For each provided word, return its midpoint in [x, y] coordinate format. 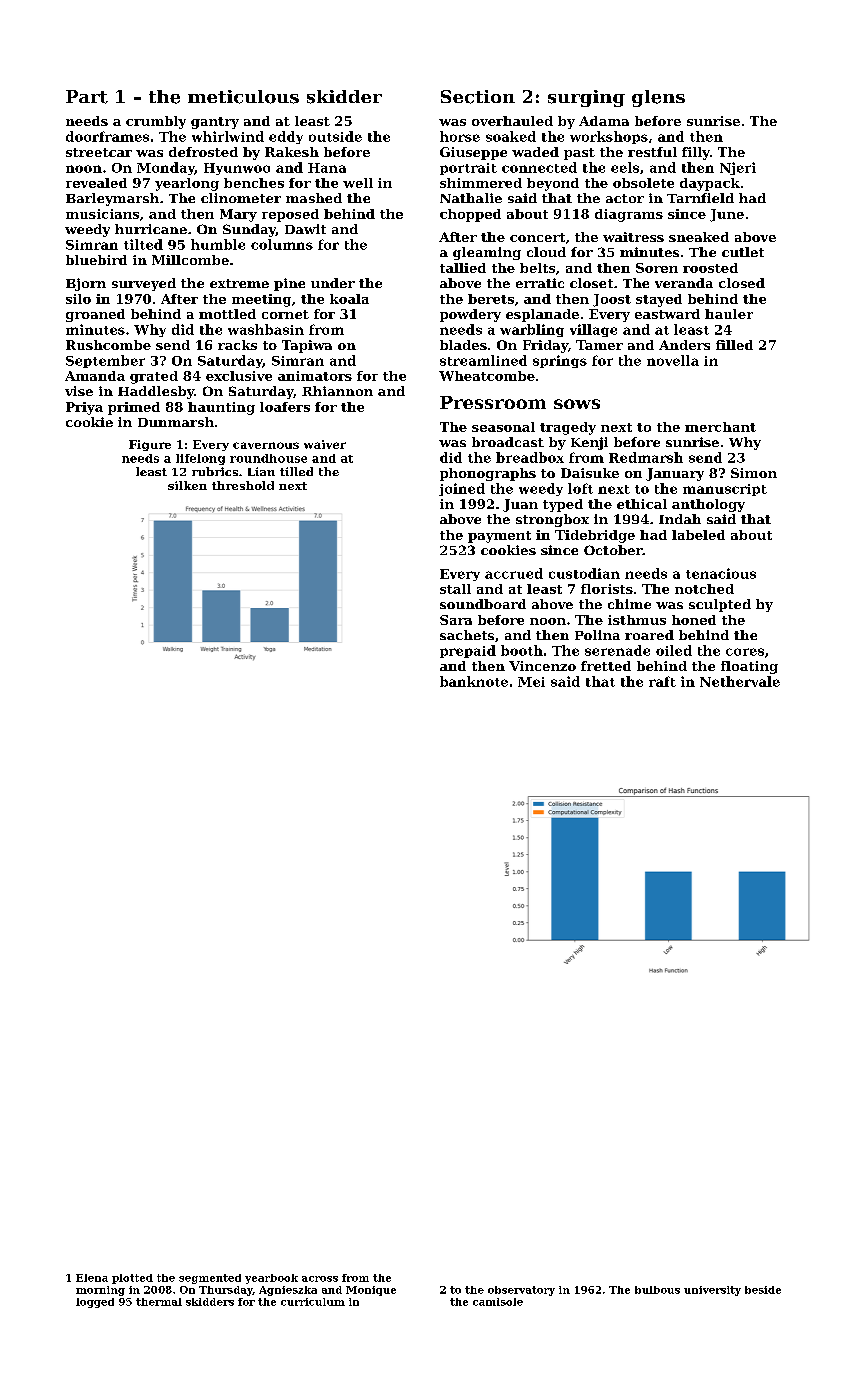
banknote [474, 681]
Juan [520, 505]
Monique [371, 1291]
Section [478, 97]
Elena [92, 1278]
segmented [210, 1279]
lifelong [200, 459]
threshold [243, 485]
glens [658, 98]
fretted [606, 666]
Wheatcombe [487, 376]
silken [187, 485]
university [712, 1291]
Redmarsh [646, 457]
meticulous [243, 97]
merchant [720, 427]
